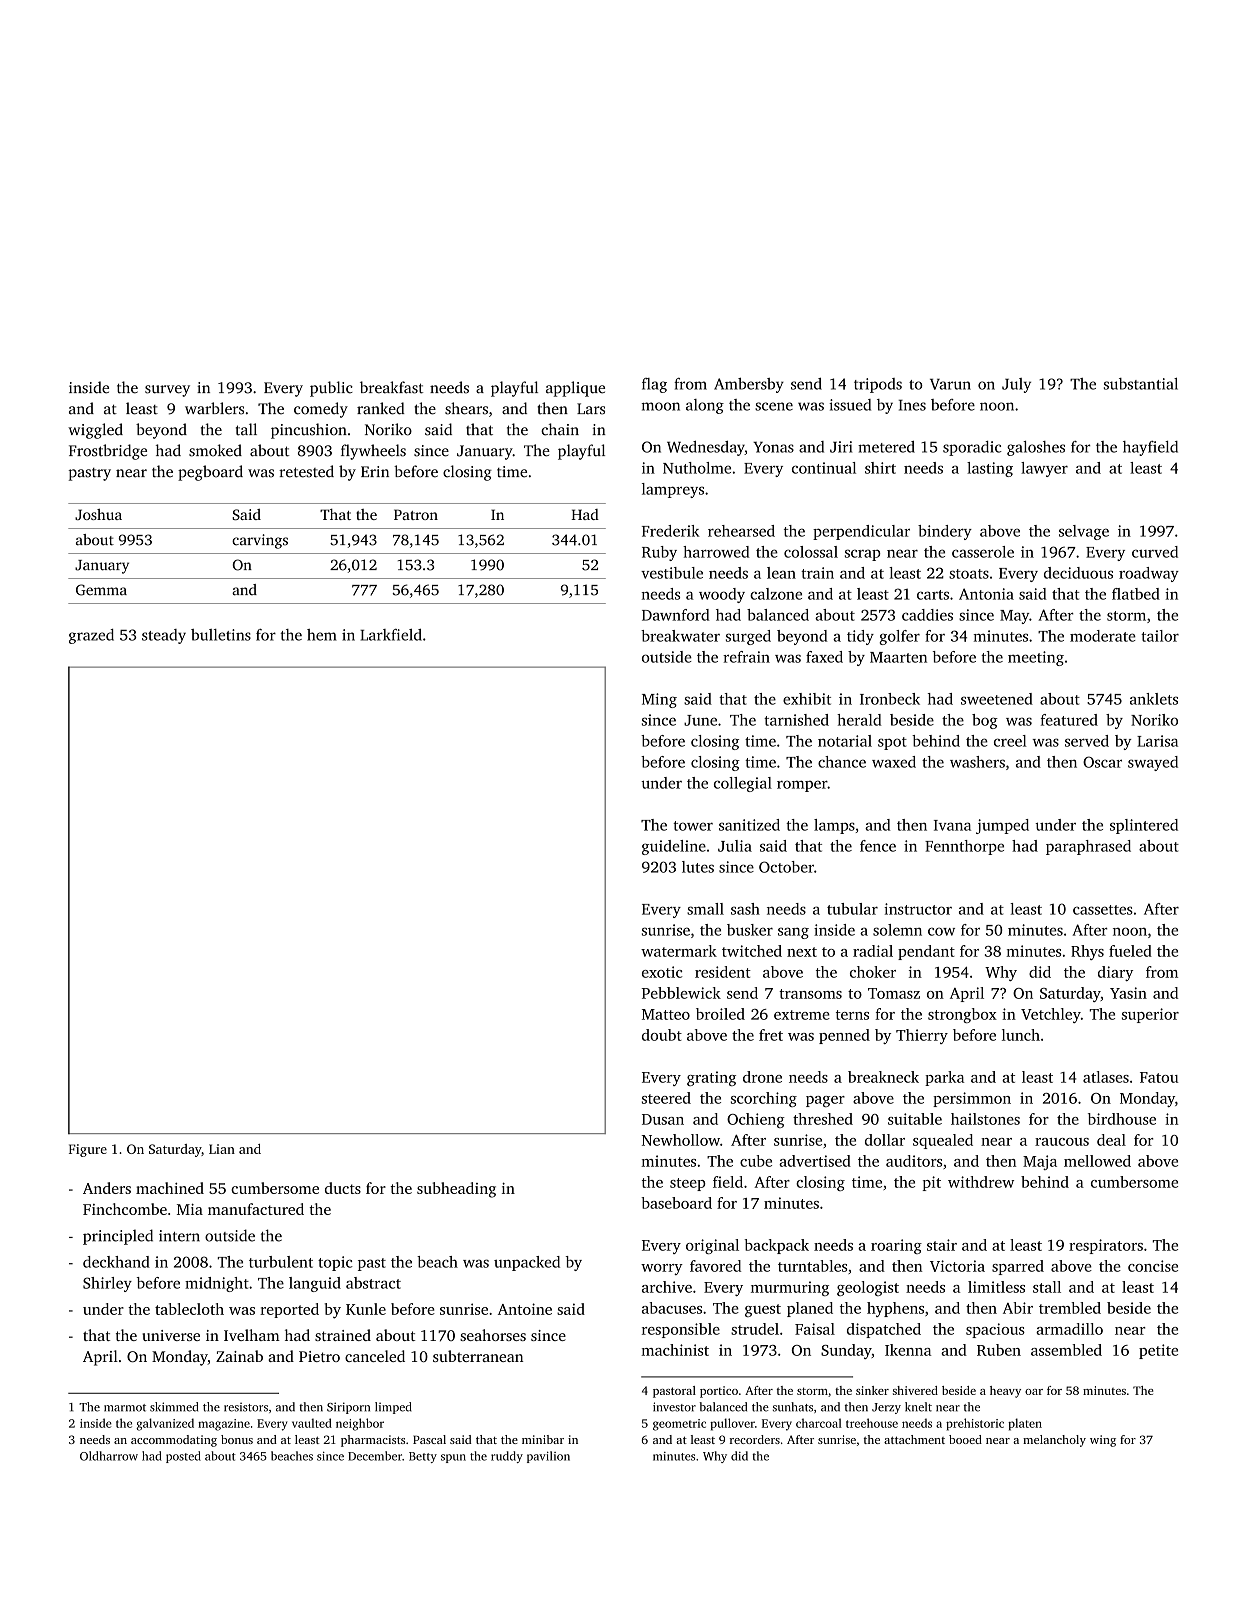 The image size is (1247, 1614). What do you see at coordinates (125, 1408) in the screenshot?
I see `marmot` at bounding box center [125, 1408].
